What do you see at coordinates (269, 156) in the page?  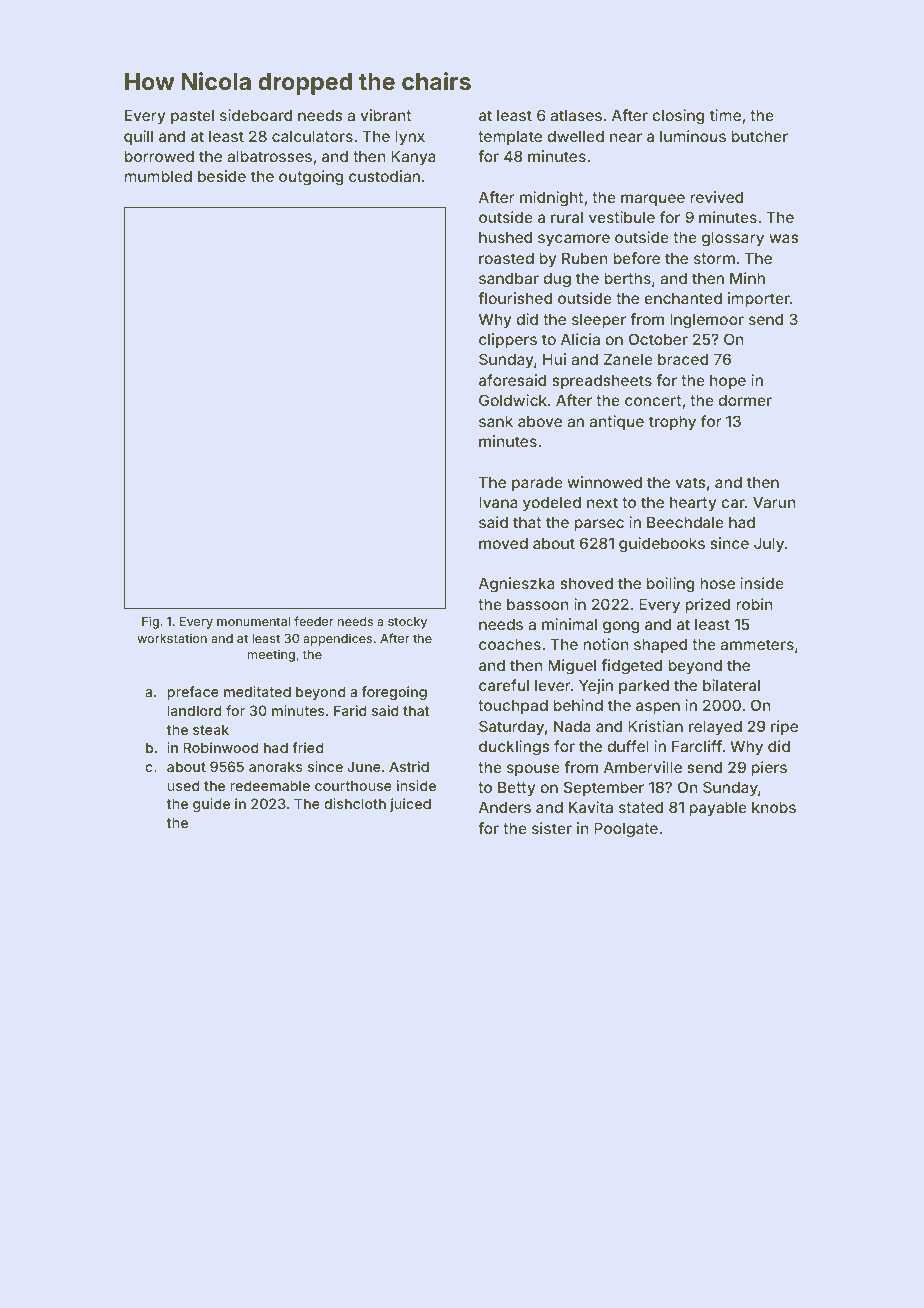 I see `albatrosses` at bounding box center [269, 156].
